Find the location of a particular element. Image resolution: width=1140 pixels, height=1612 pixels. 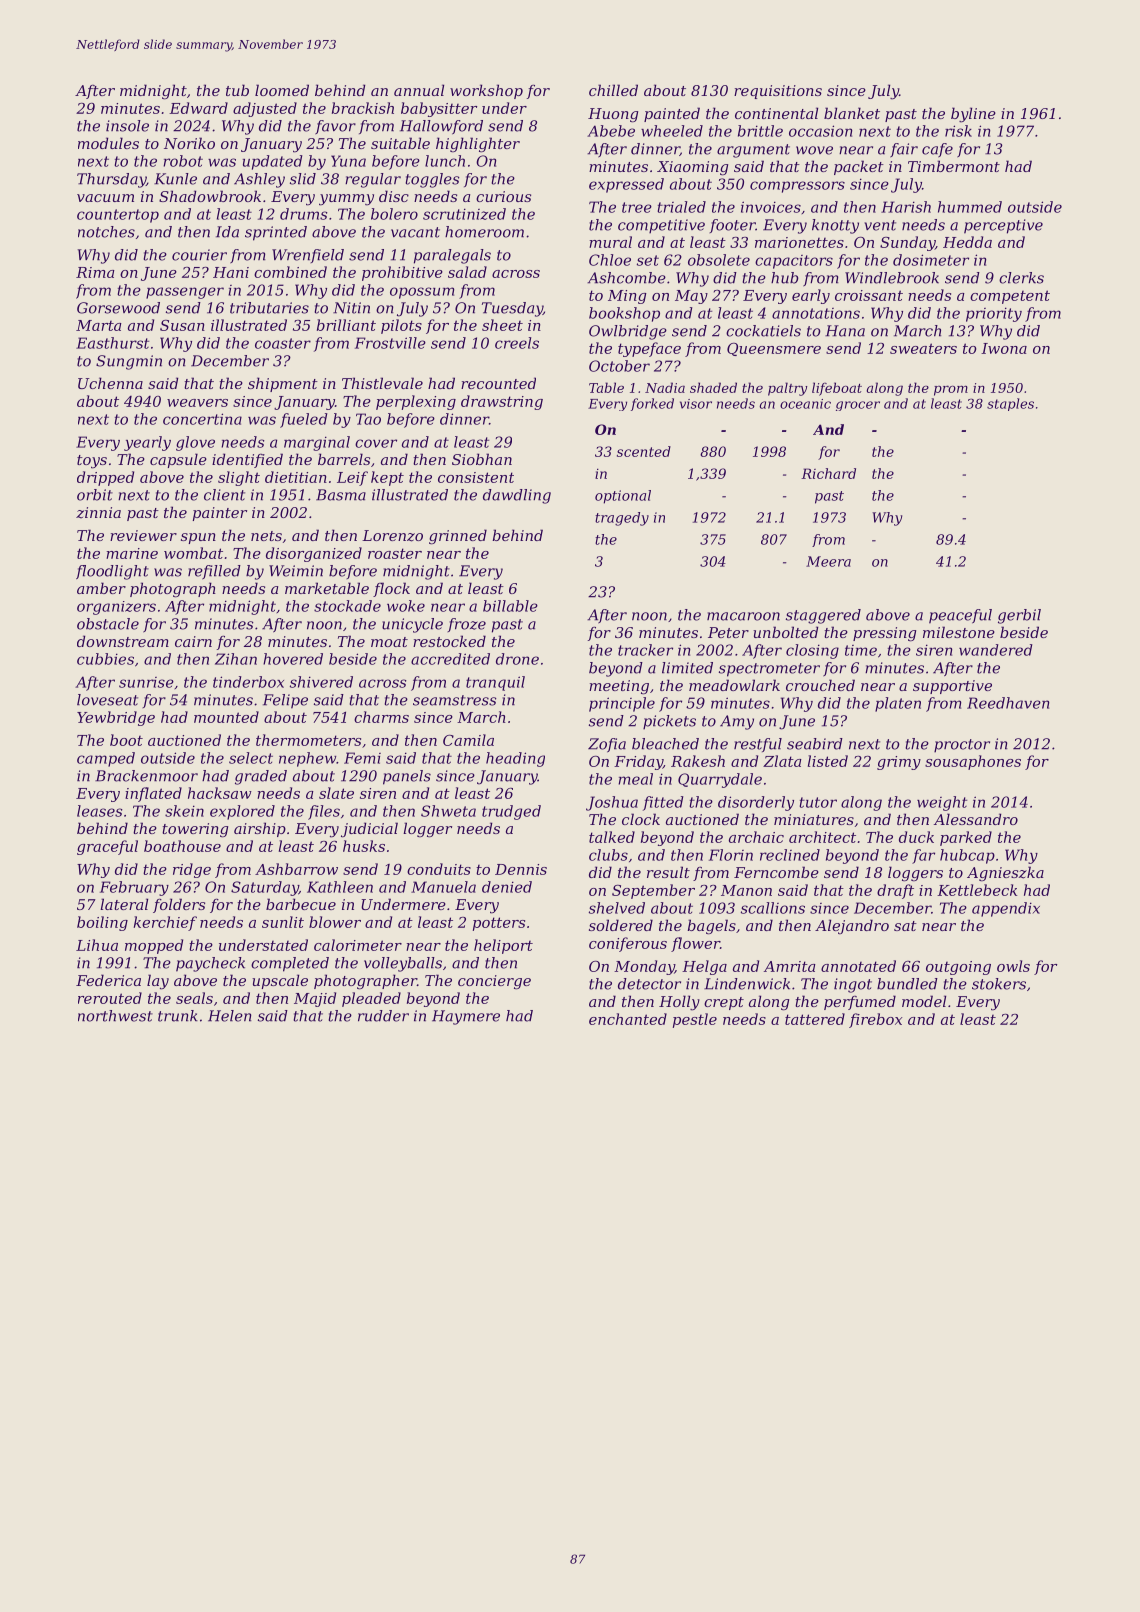

toys is located at coordinates (92, 462).
